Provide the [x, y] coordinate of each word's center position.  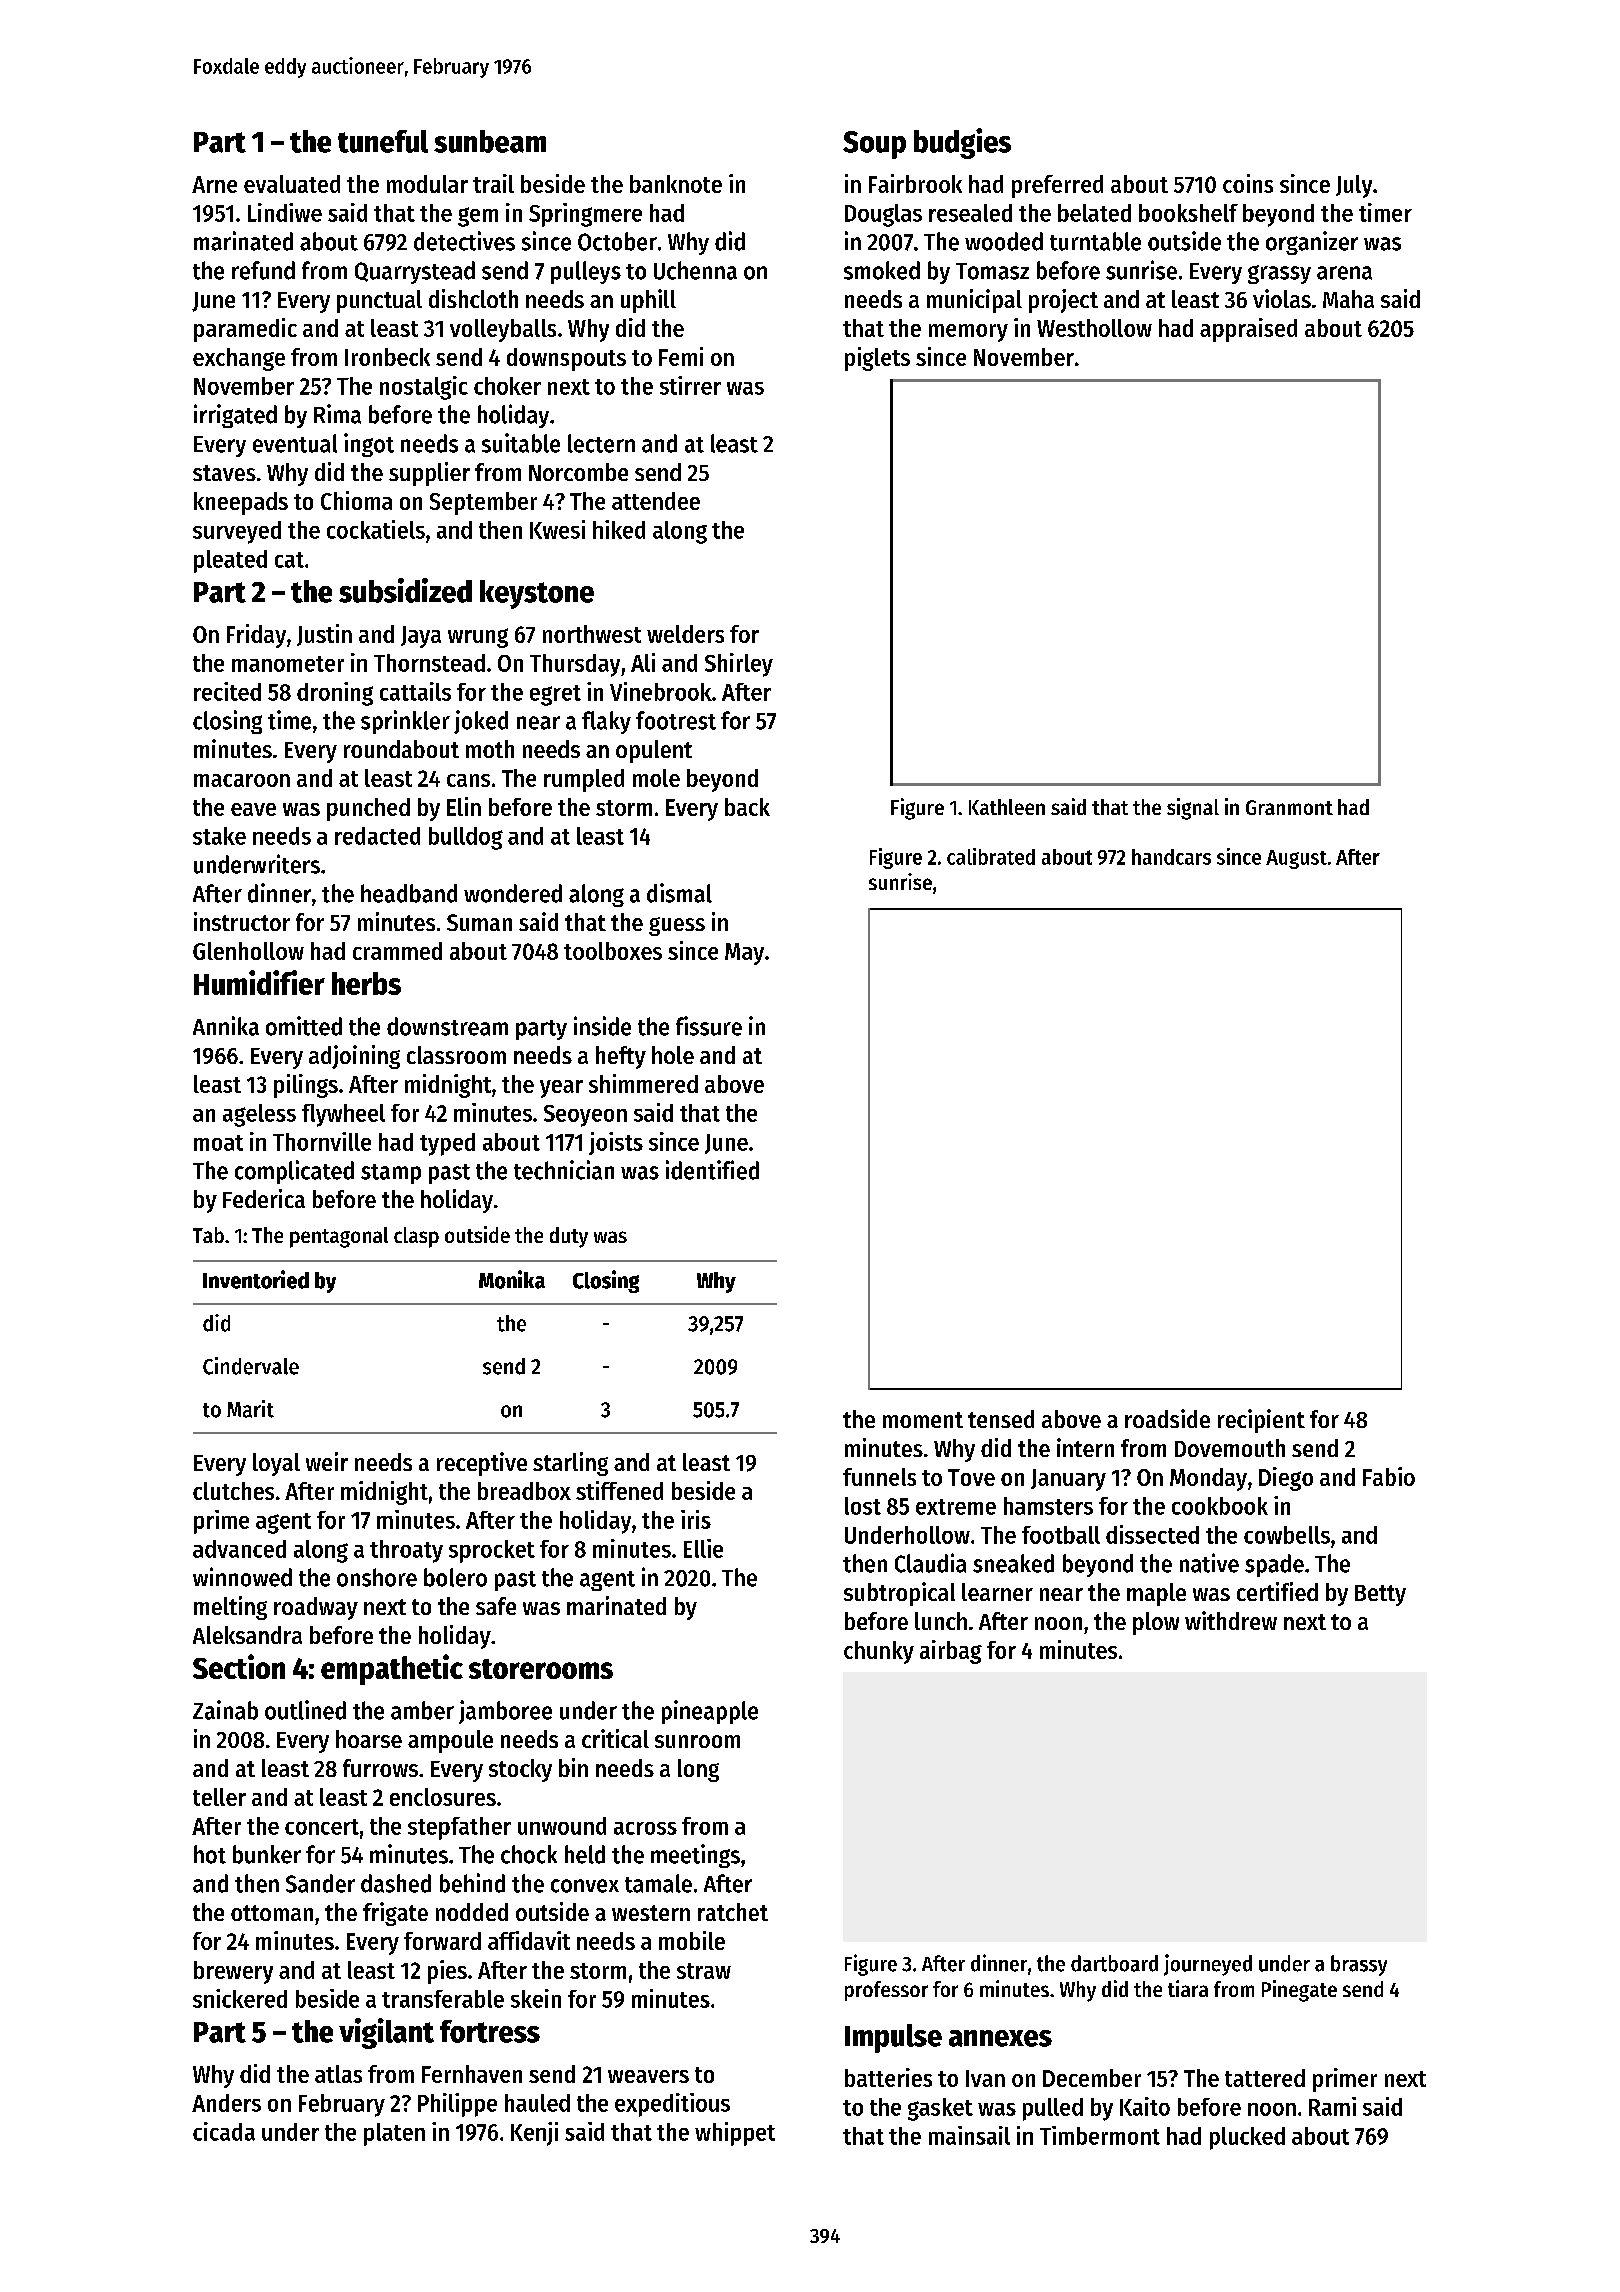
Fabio [1389, 1476]
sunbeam [490, 141]
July [1354, 186]
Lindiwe [285, 212]
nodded [472, 1912]
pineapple [710, 1712]
